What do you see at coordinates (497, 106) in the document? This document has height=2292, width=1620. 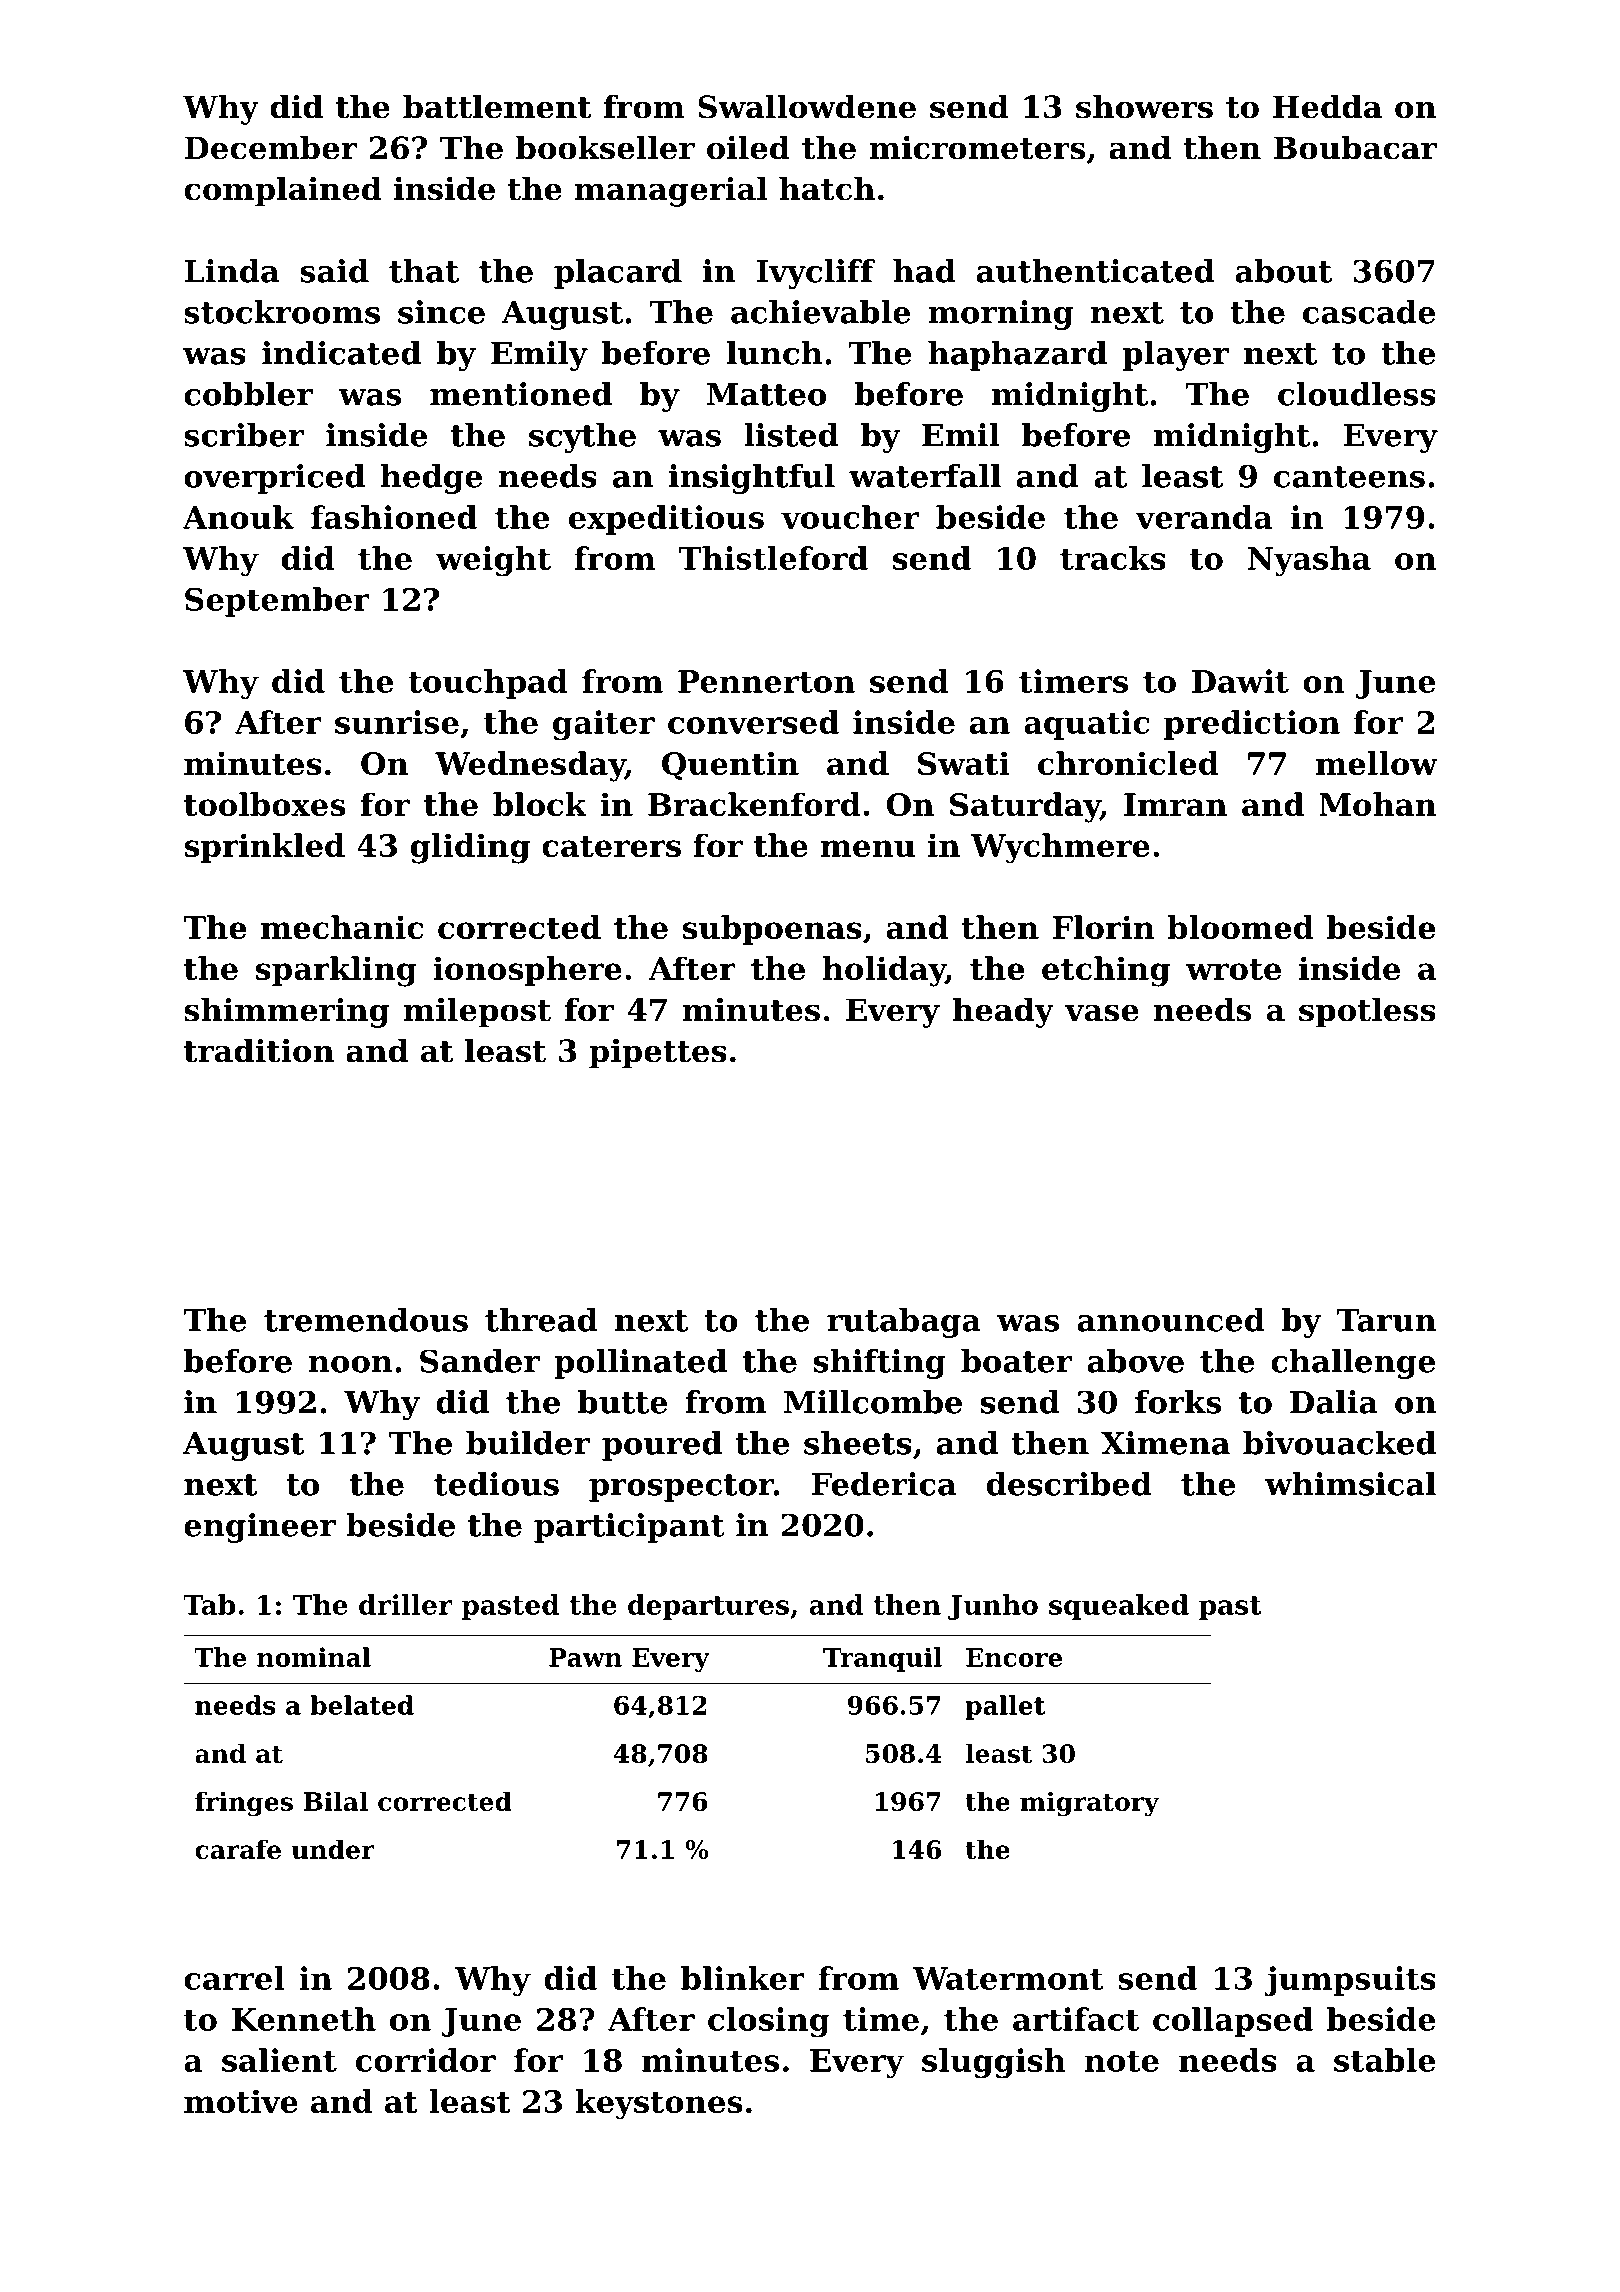 I see `battlement` at bounding box center [497, 106].
